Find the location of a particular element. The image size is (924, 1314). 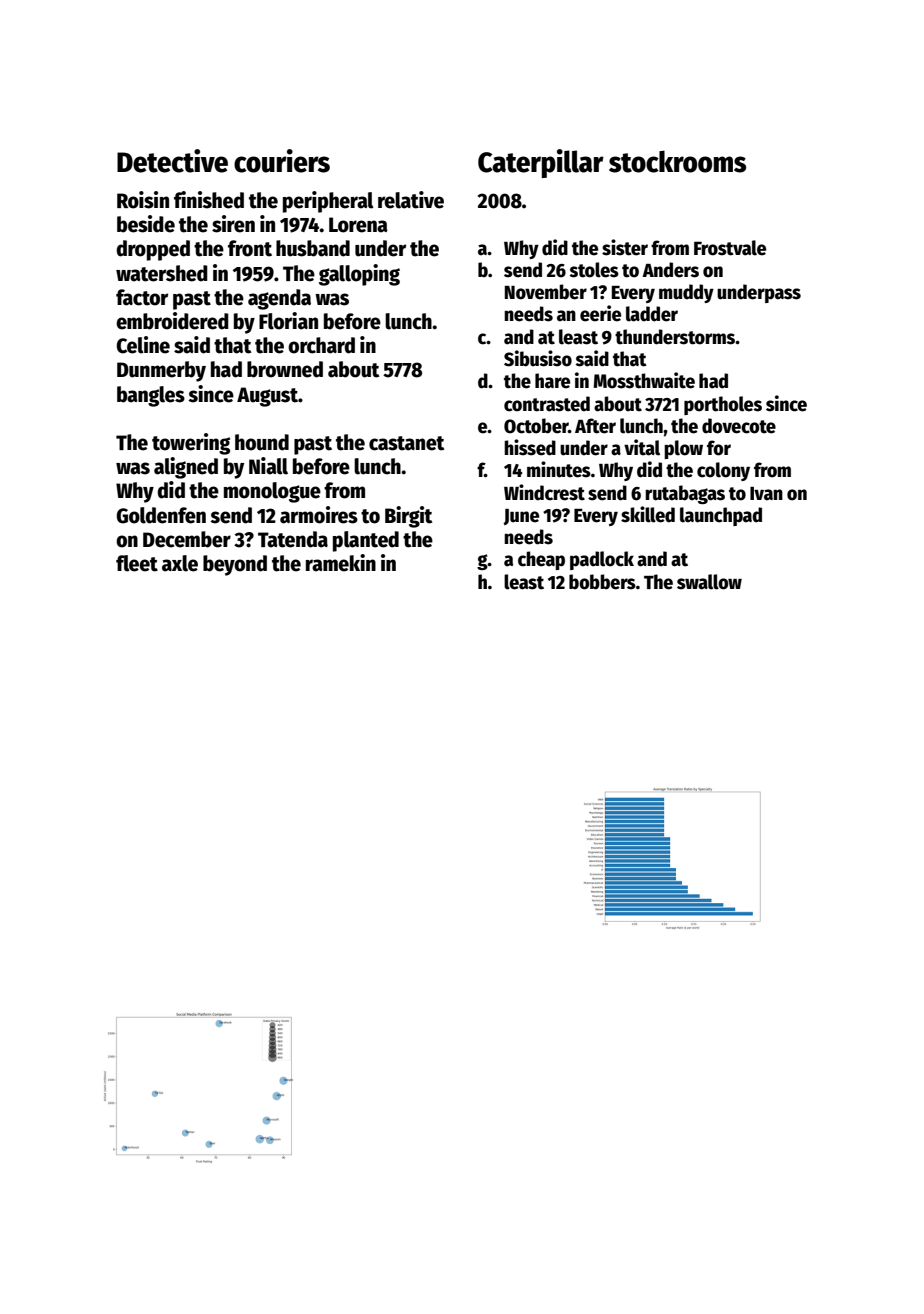

Detective is located at coordinates (172, 161).
